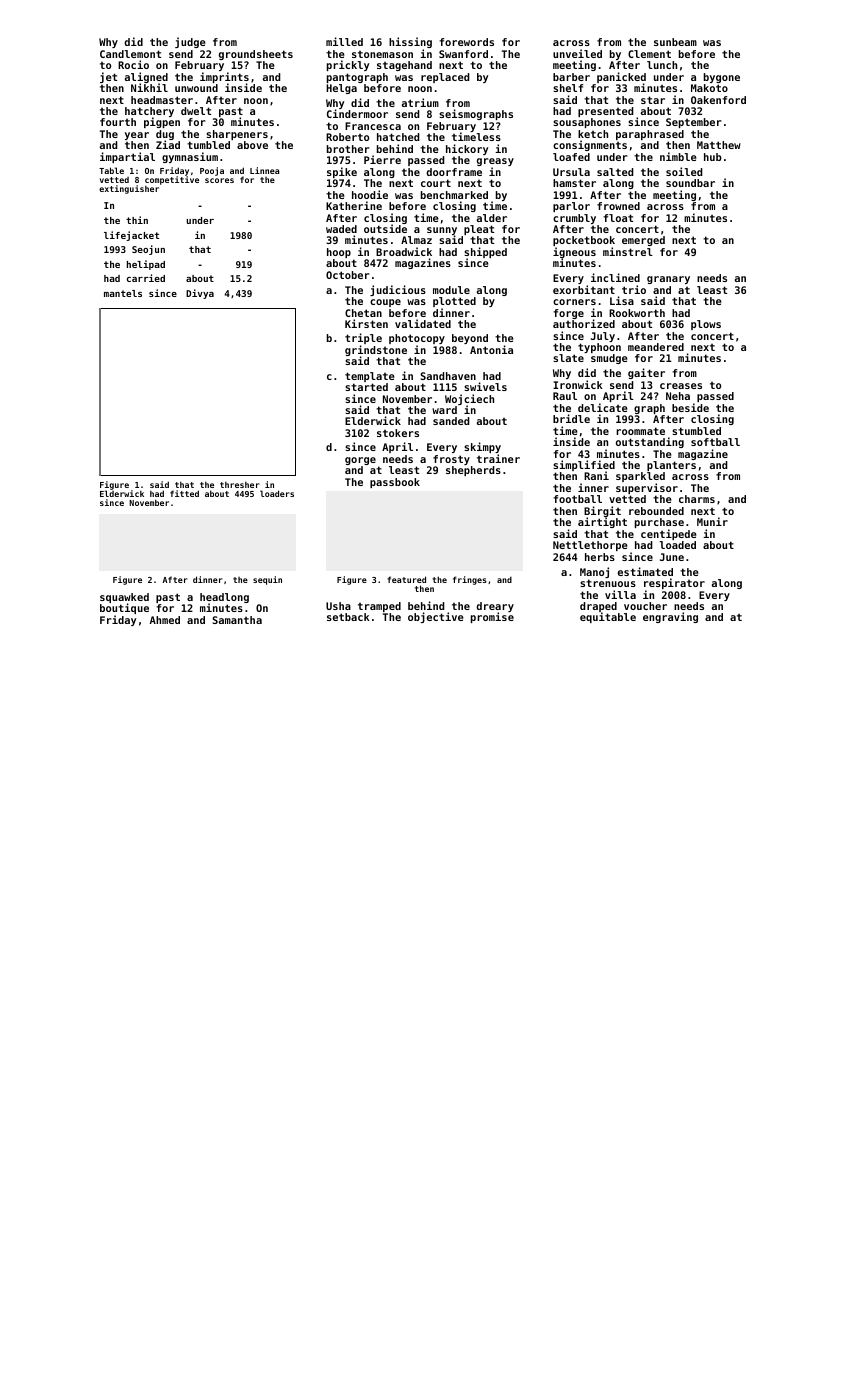 The height and width of the screenshot is (1400, 849). Describe the element at coordinates (344, 41) in the screenshot. I see `milled` at that location.
